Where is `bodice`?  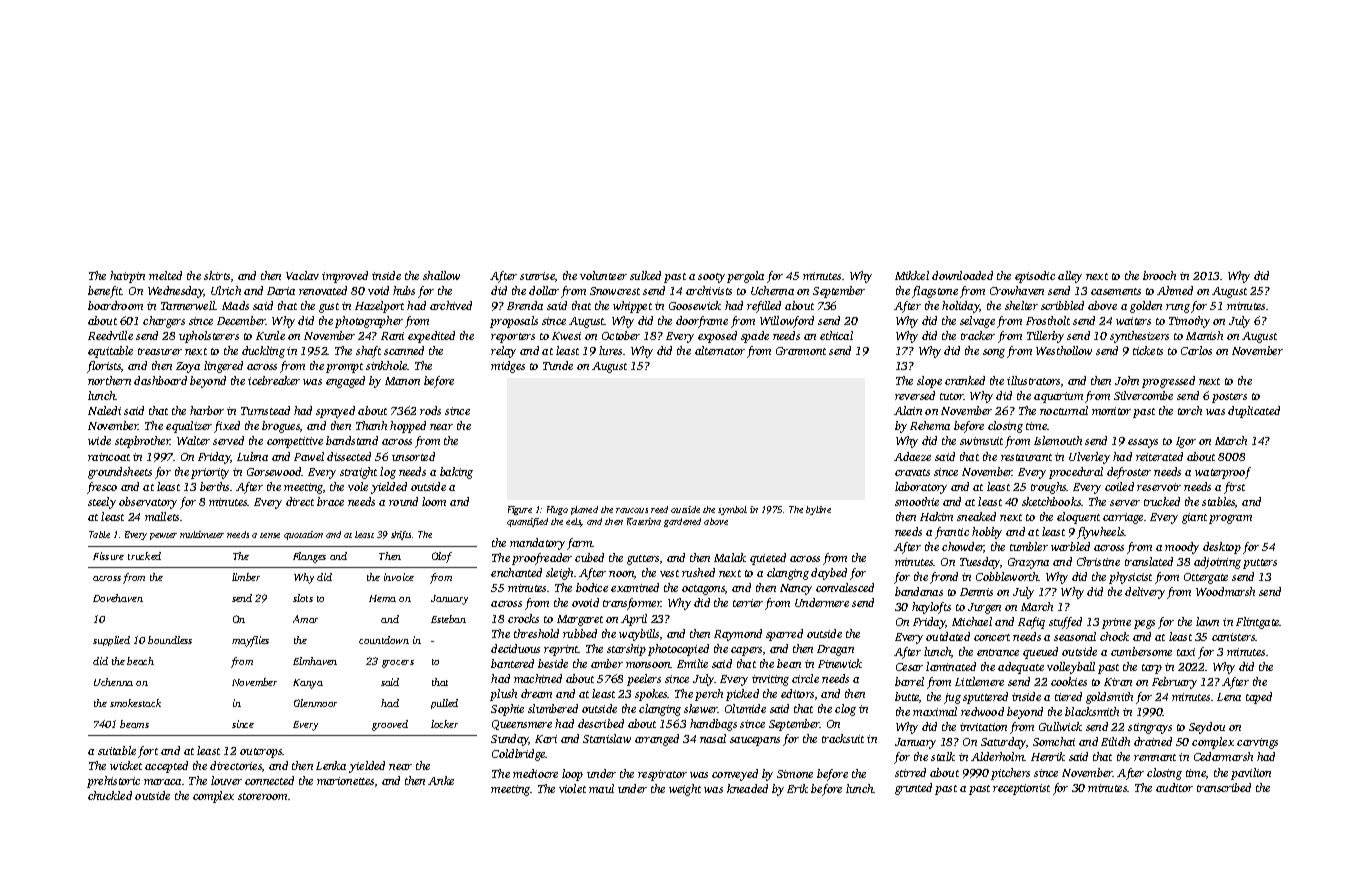 bodice is located at coordinates (592, 587).
